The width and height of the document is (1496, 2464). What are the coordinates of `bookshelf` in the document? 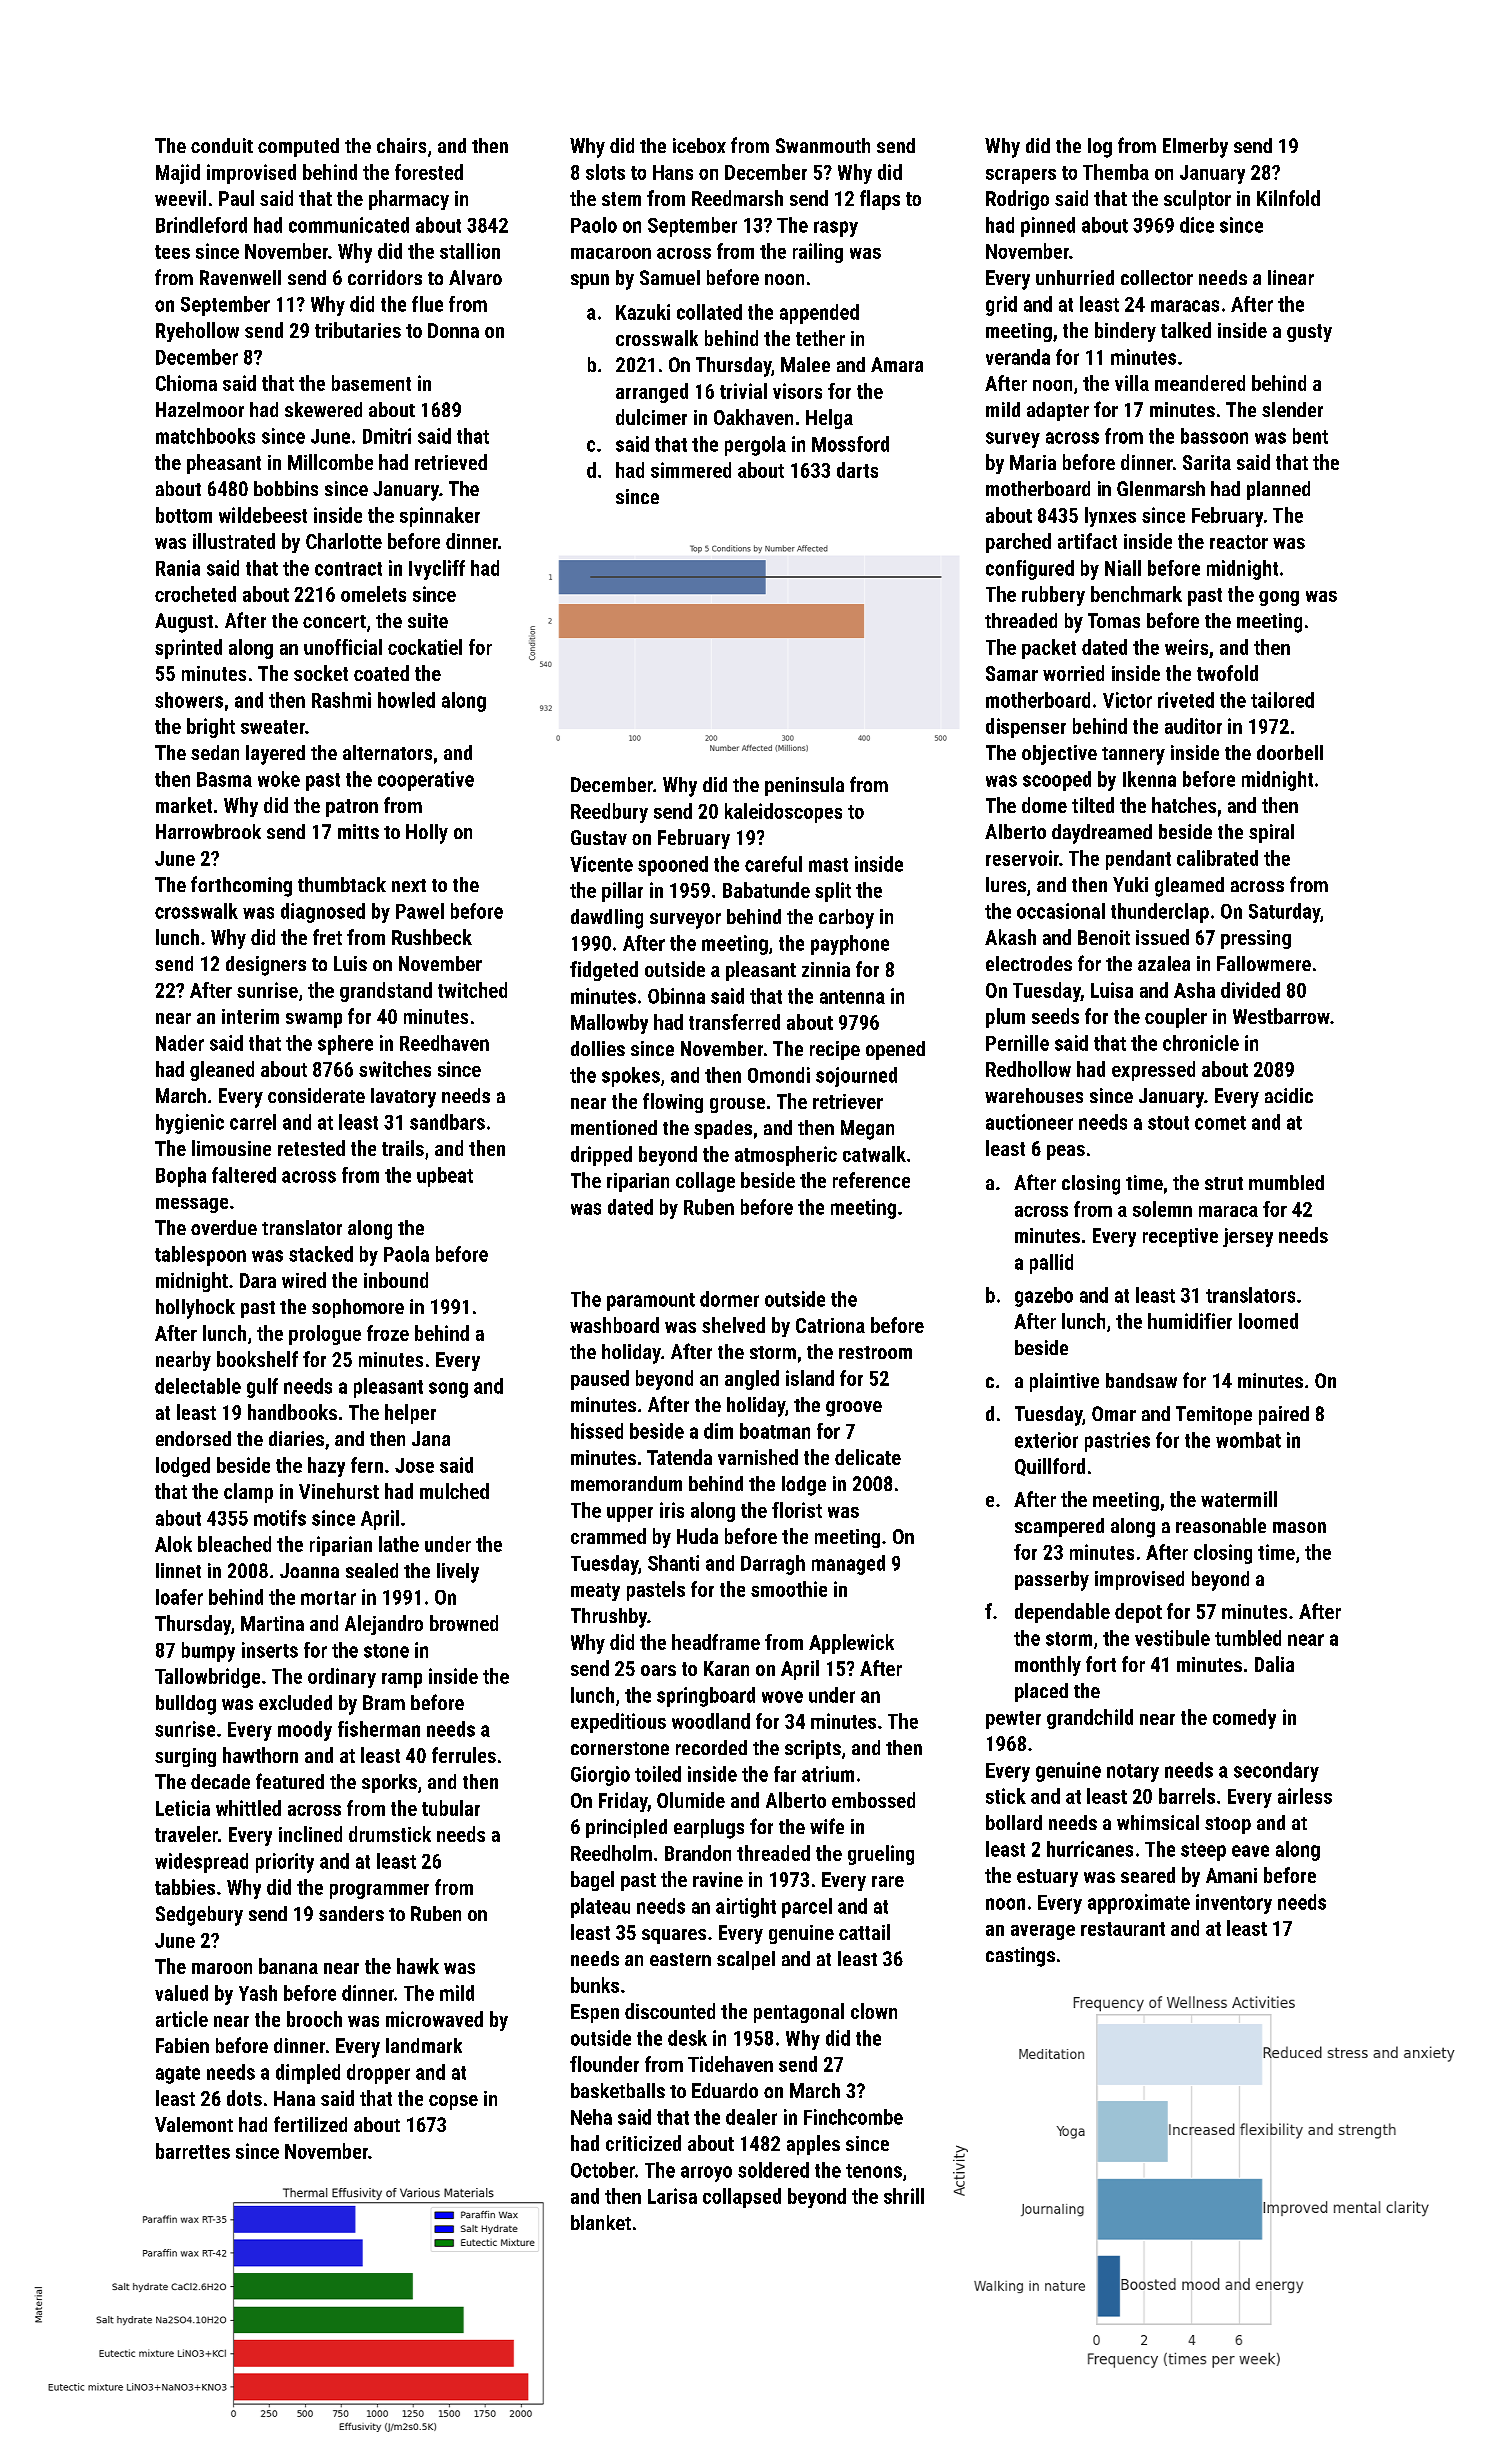 It's located at (257, 1359).
